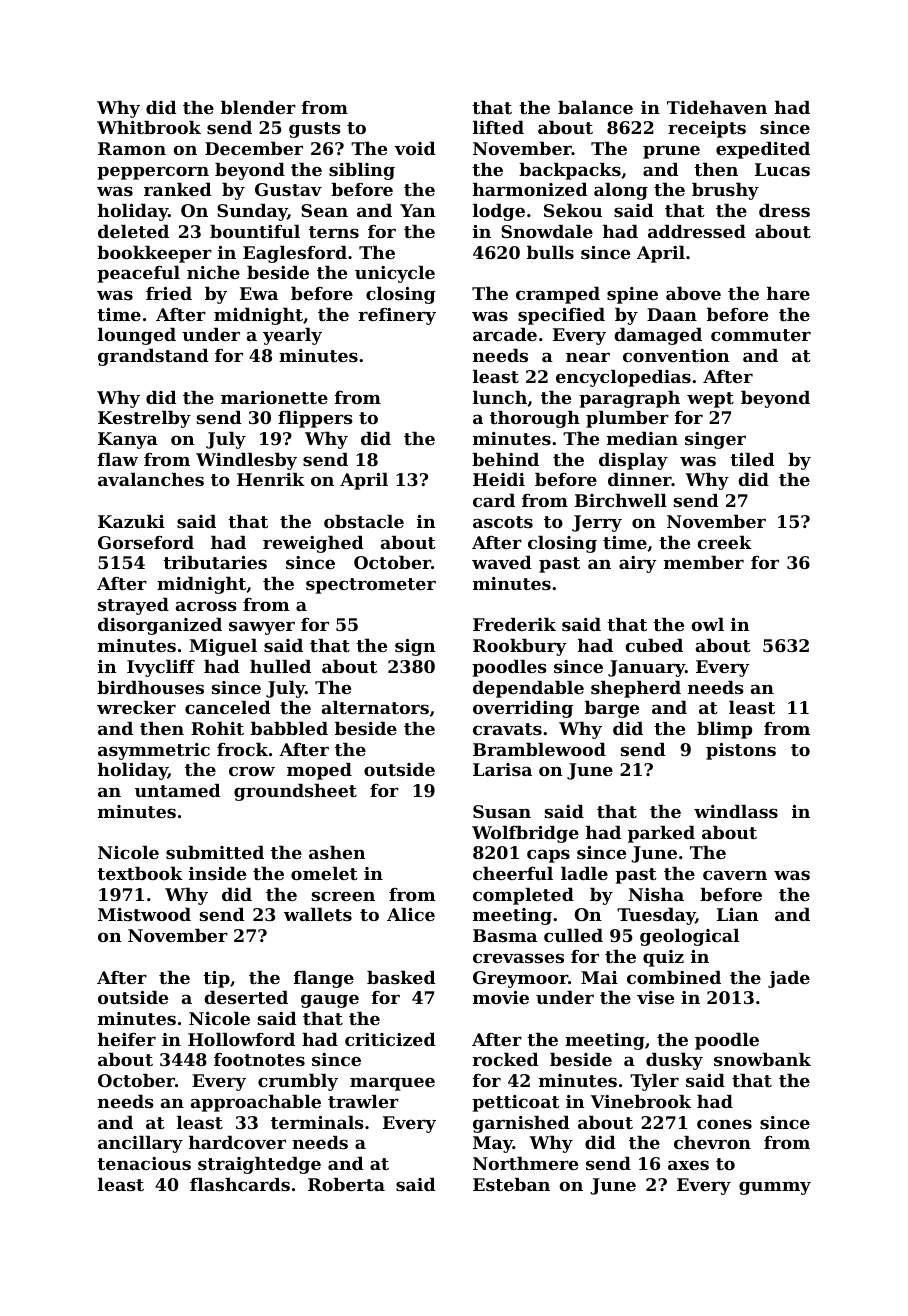 The width and height of the image is (908, 1316). I want to click on crumbly, so click(298, 1082).
